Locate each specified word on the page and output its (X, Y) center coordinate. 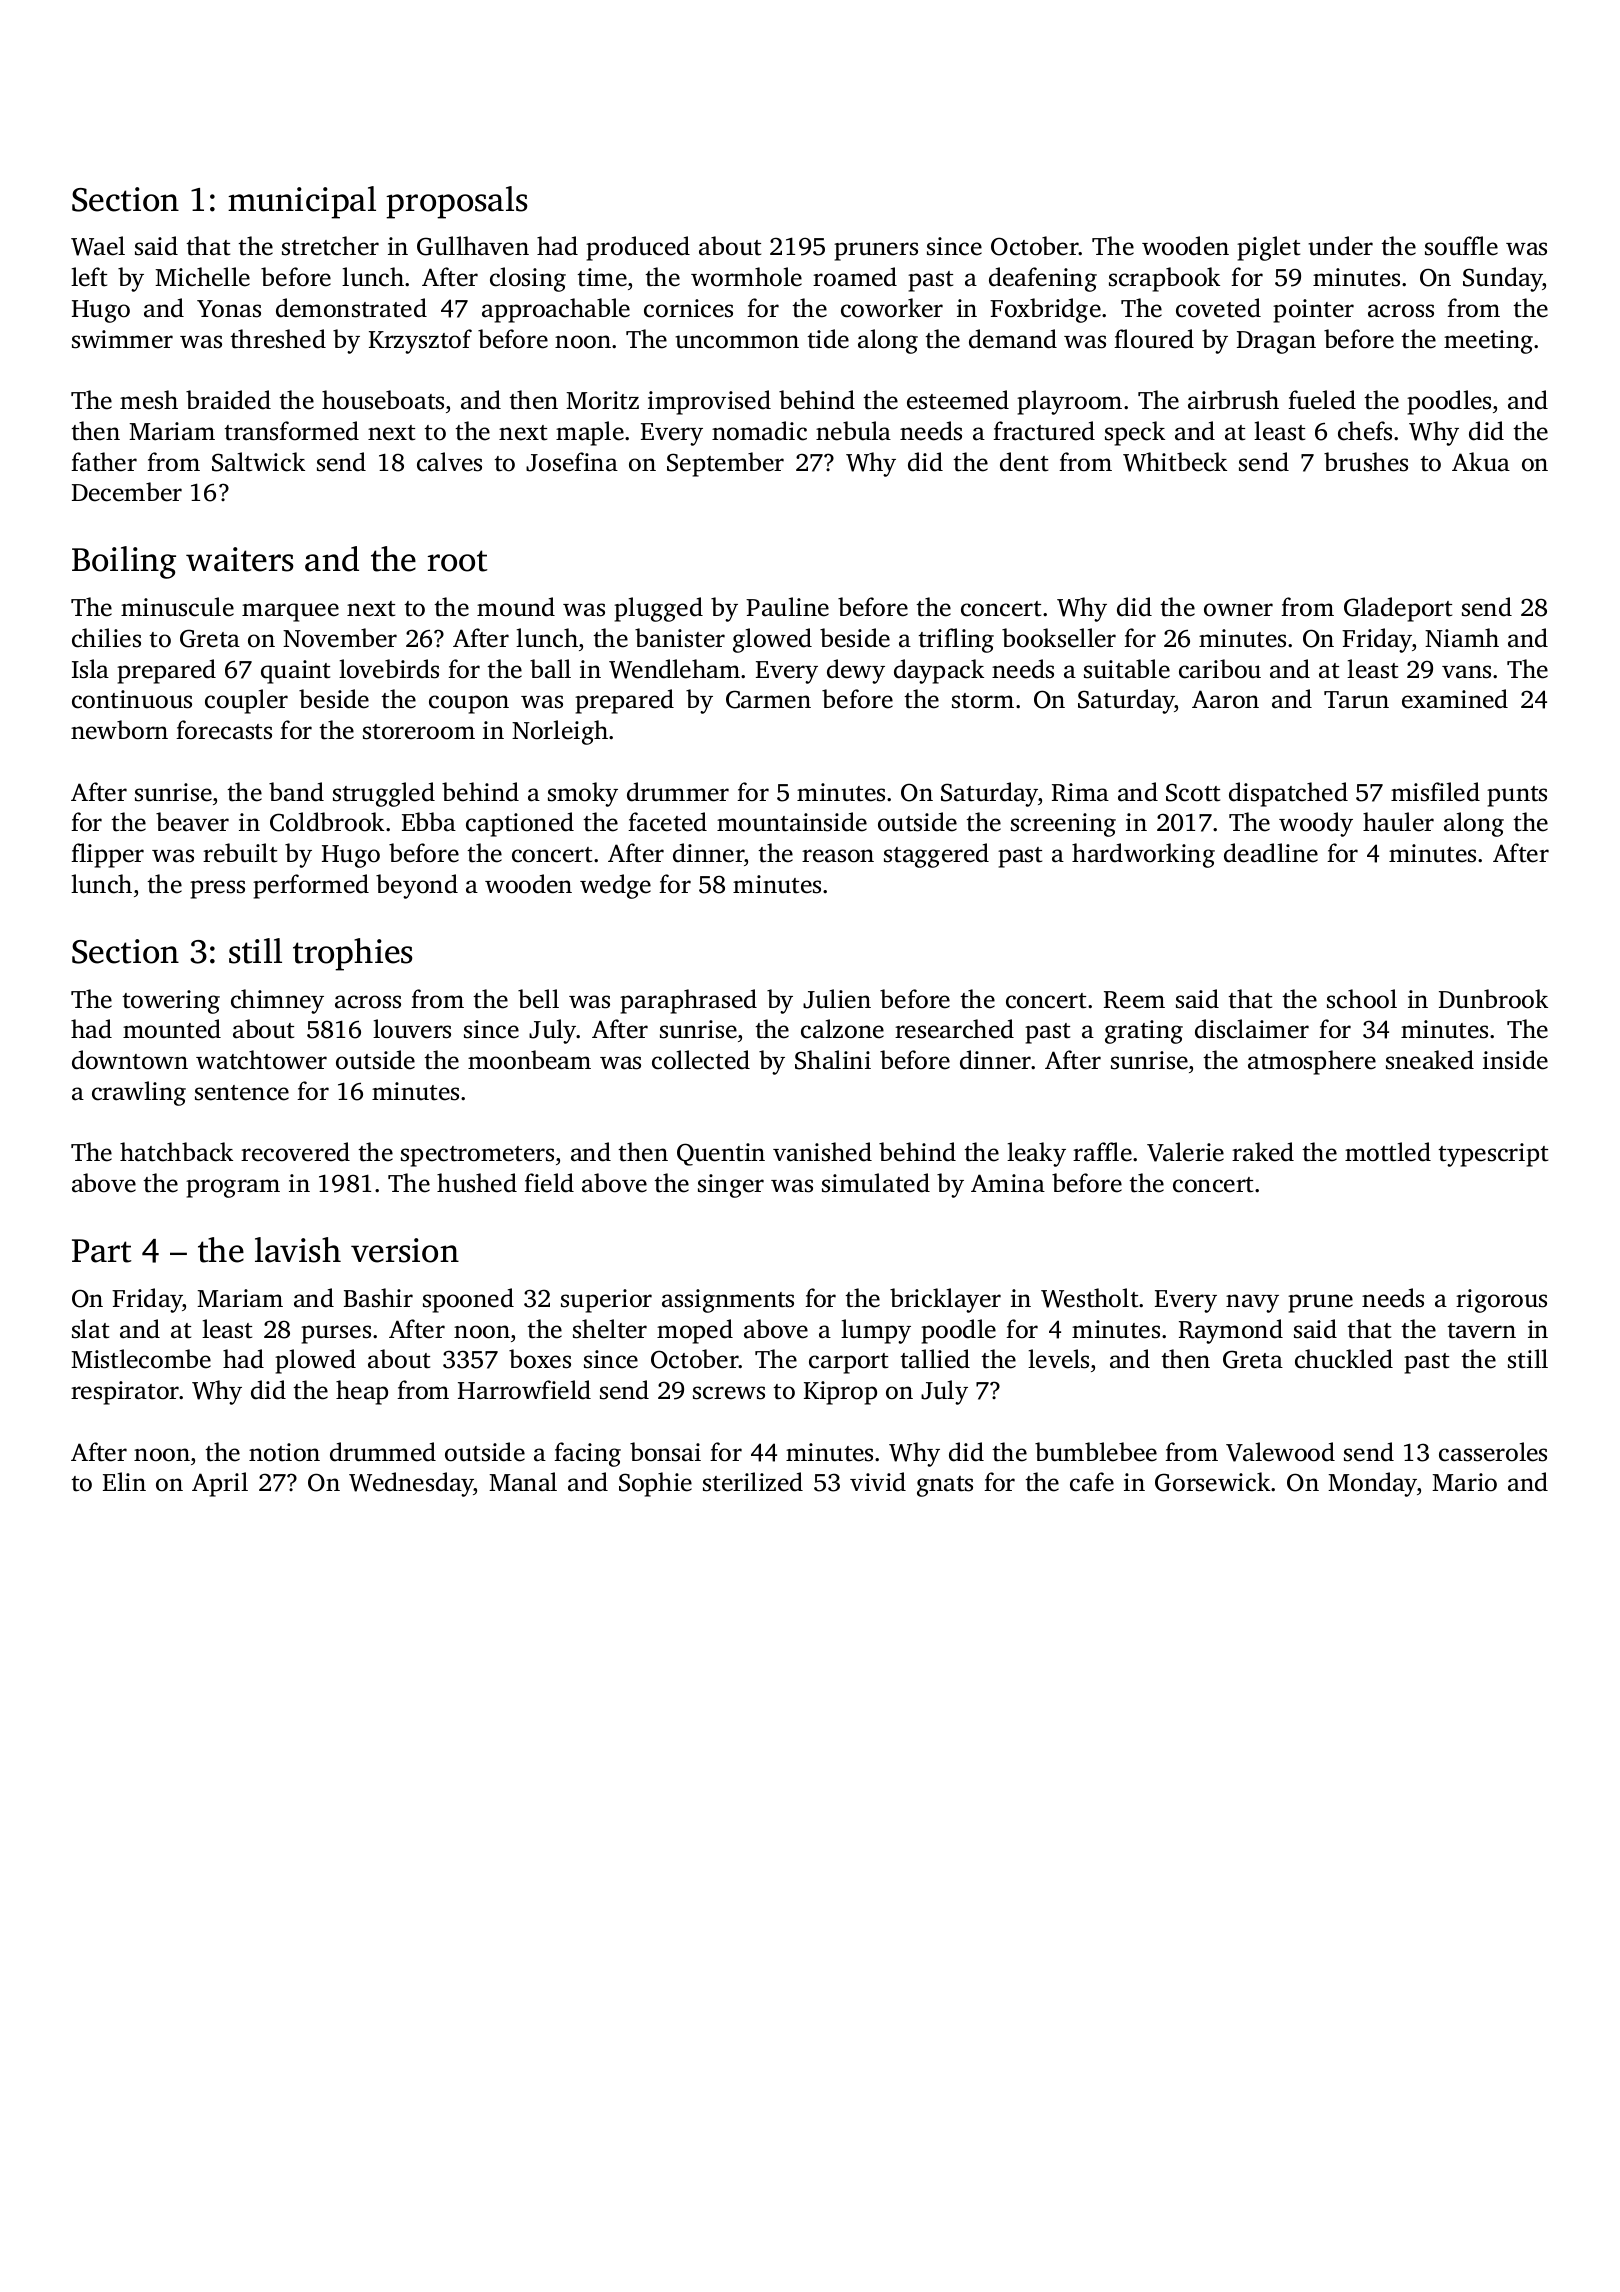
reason (838, 856)
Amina (1008, 1183)
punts (1517, 796)
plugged (658, 609)
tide (828, 339)
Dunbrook (1493, 999)
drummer (678, 792)
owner (1238, 610)
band (296, 792)
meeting (1489, 342)
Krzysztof (420, 341)
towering (171, 1002)
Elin (124, 1481)
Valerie (1185, 1152)
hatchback (176, 1152)
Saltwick (258, 462)
